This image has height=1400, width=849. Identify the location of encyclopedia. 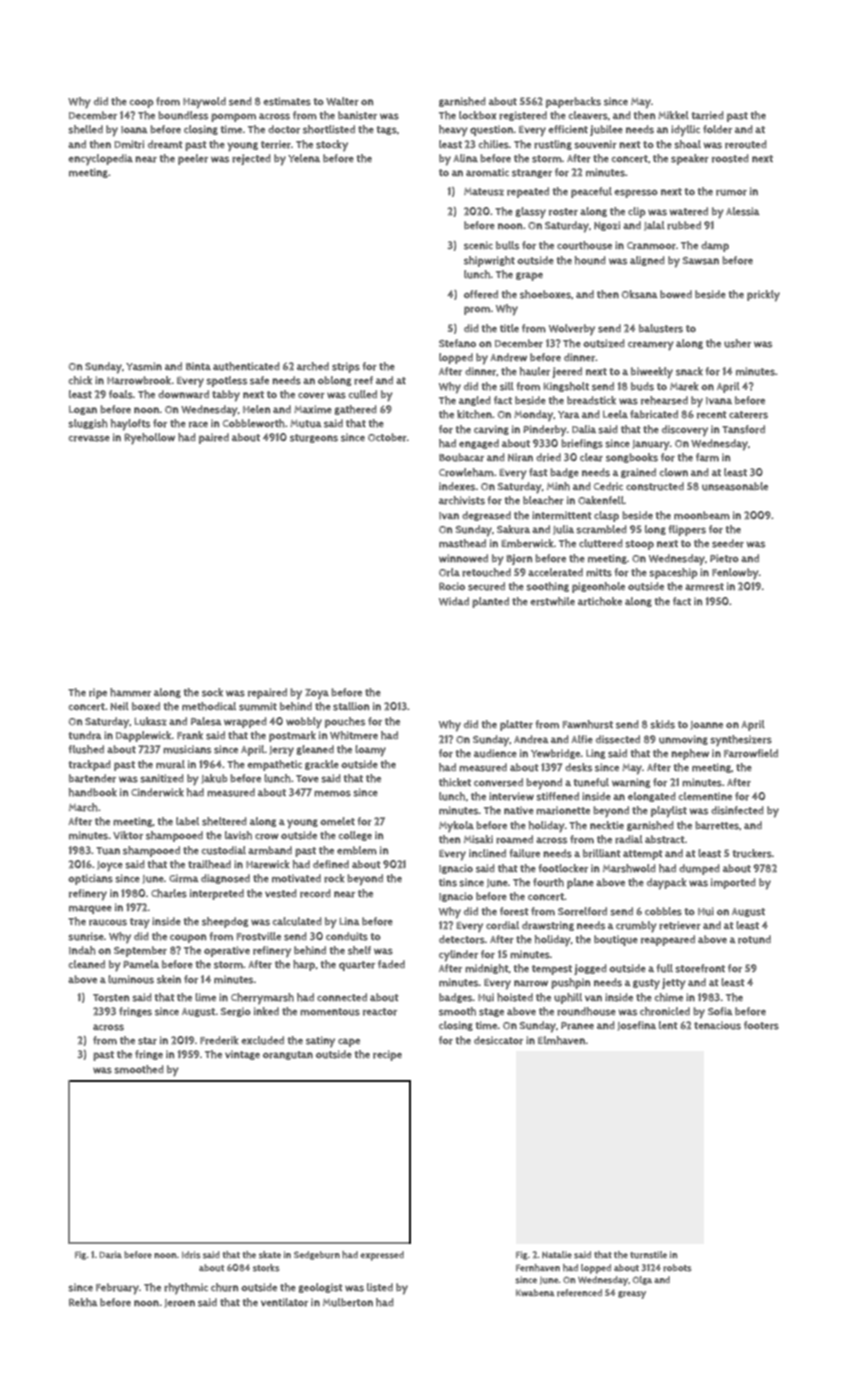
(100, 160).
